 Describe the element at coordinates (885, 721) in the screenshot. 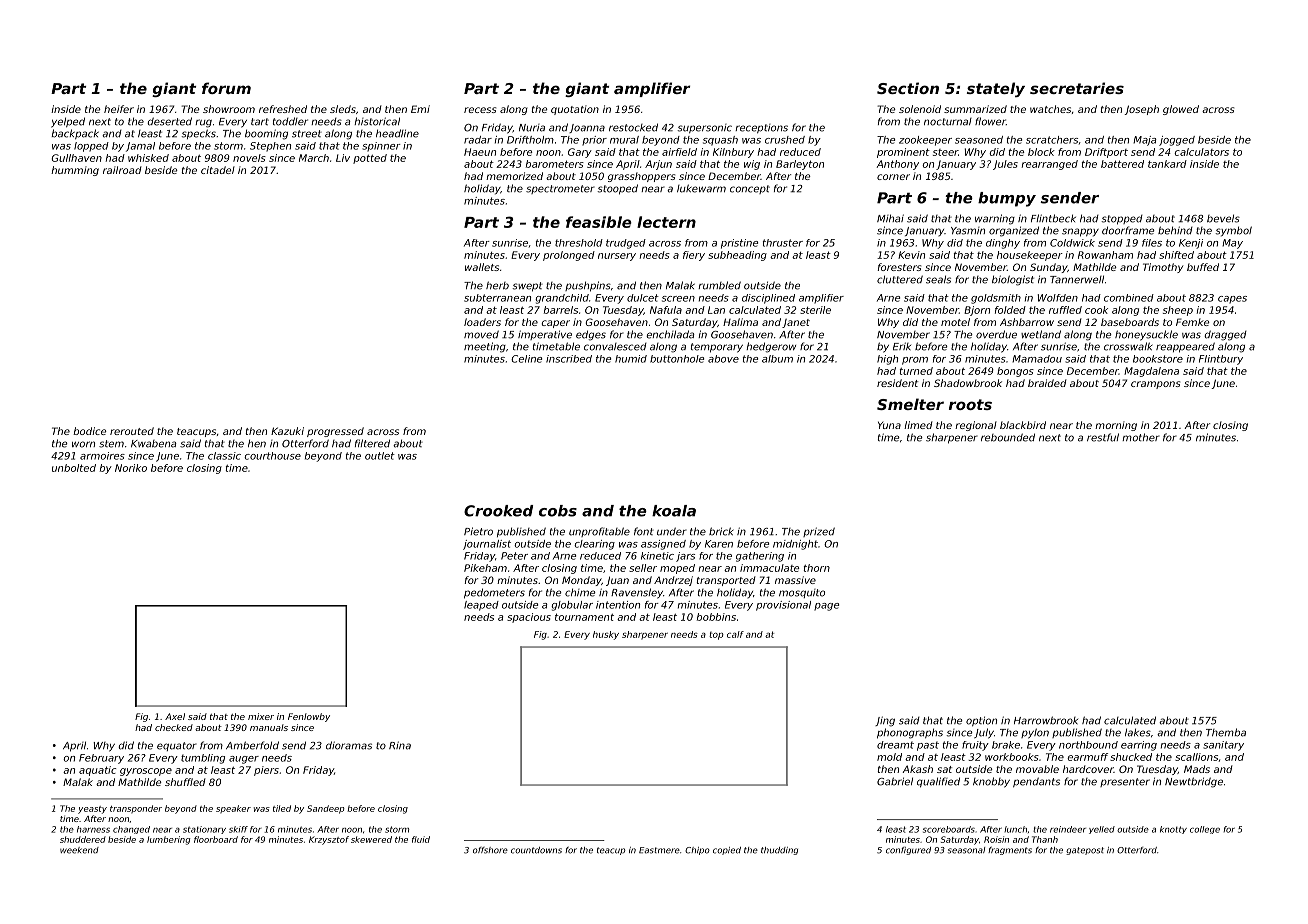

I see `Jing` at that location.
